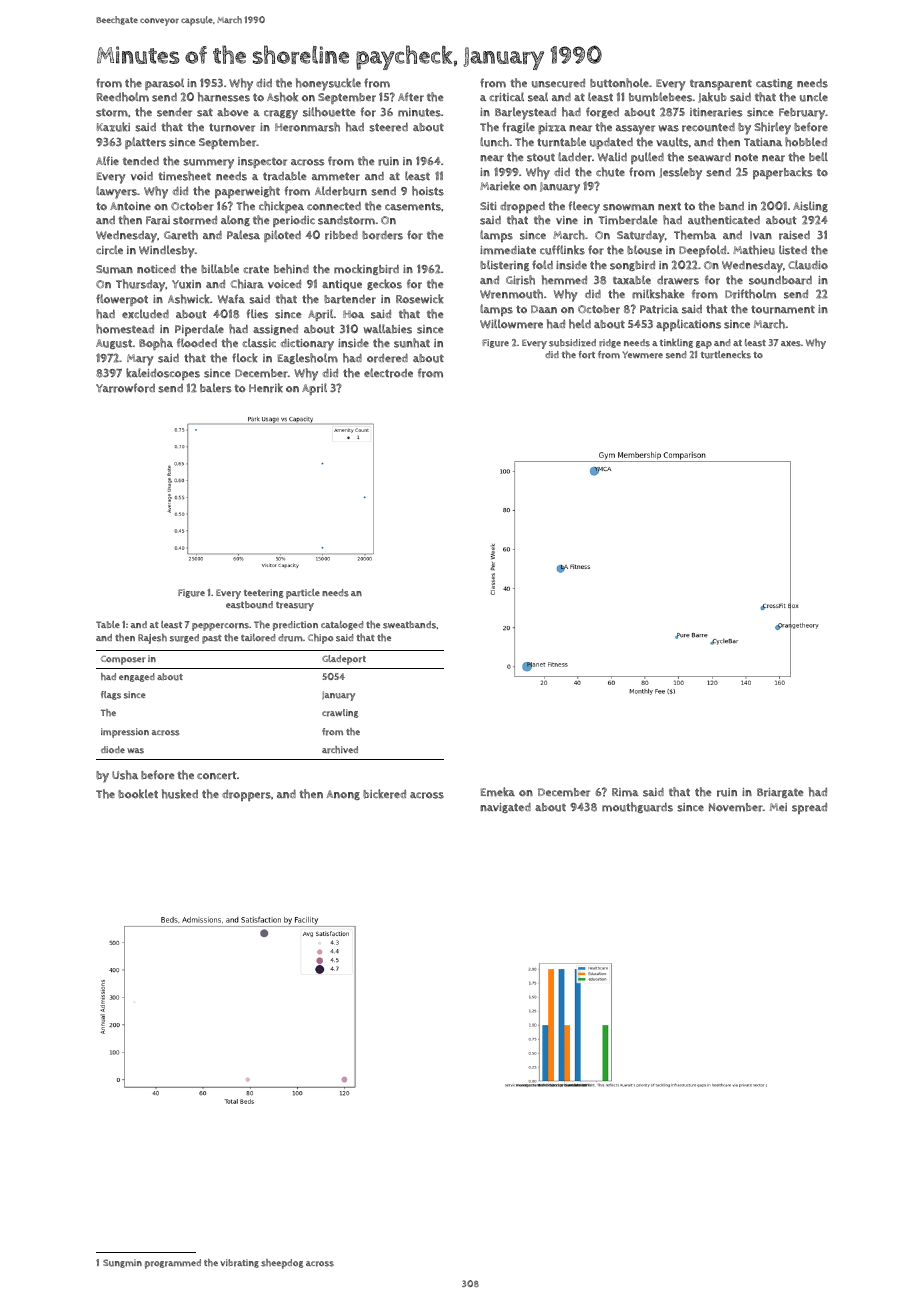 The width and height of the document is (924, 1308). Describe the element at coordinates (780, 793) in the document. I see `Briargate` at that location.
